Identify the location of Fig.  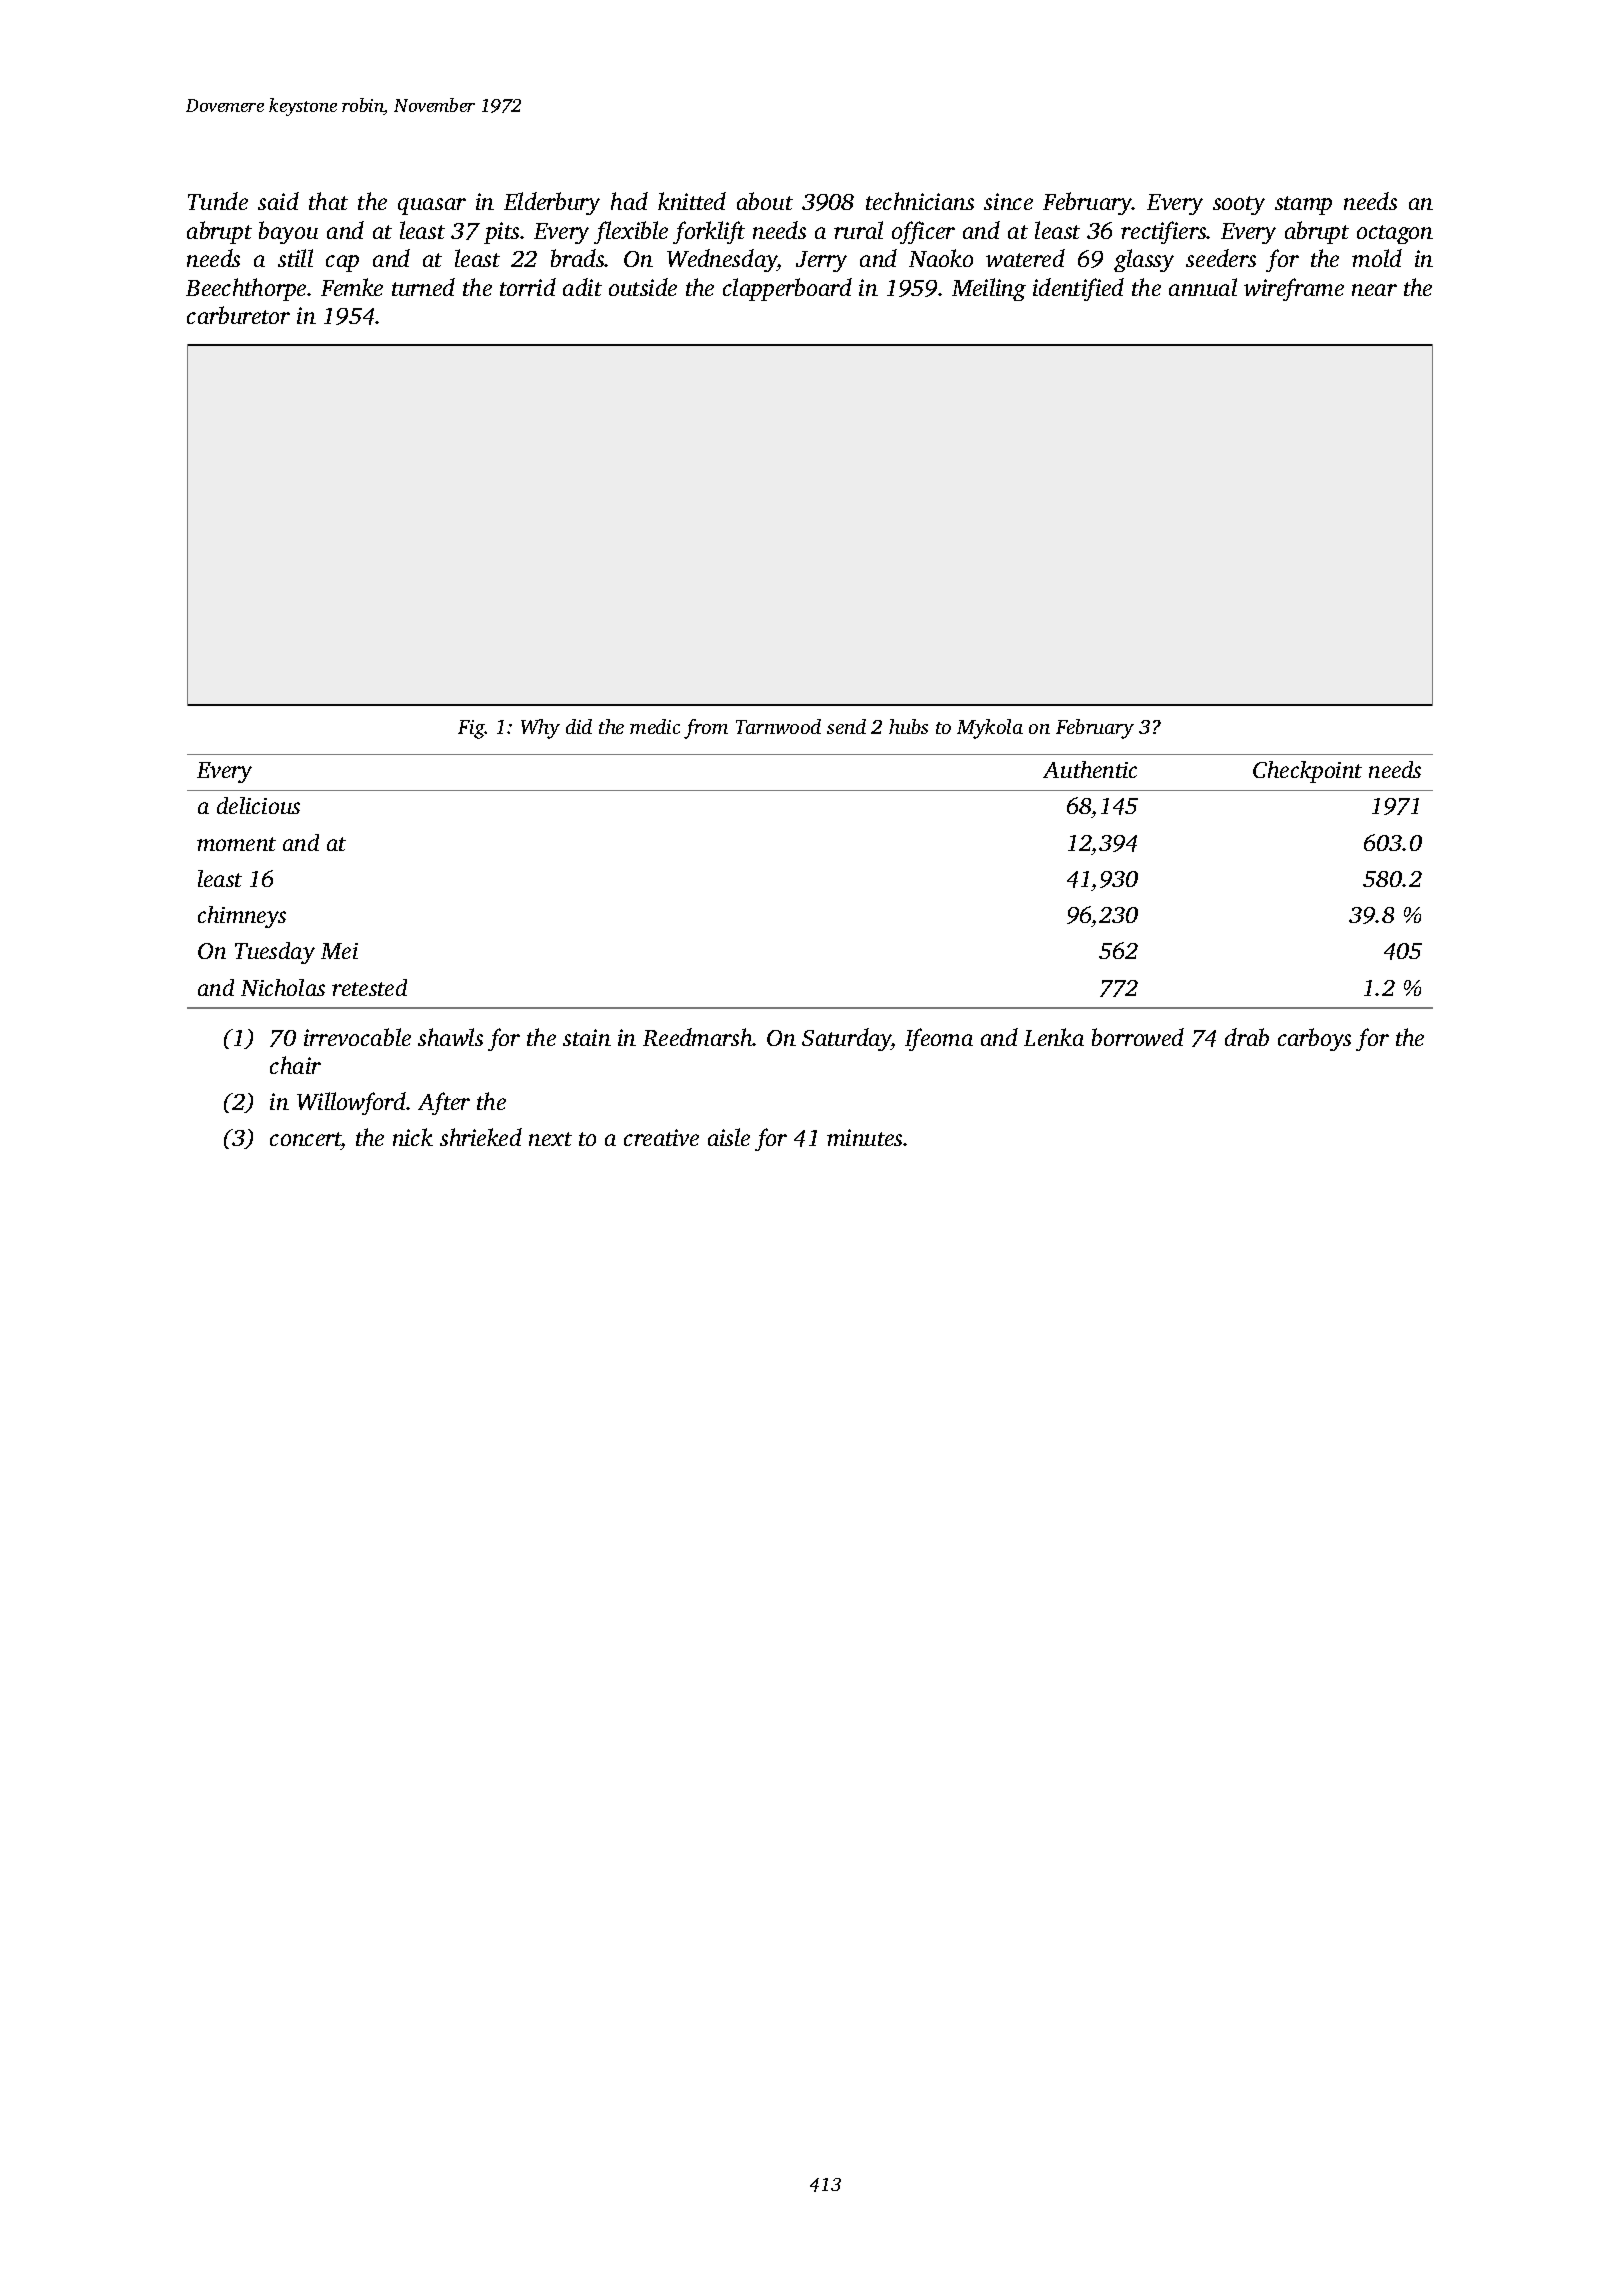
(471, 729).
